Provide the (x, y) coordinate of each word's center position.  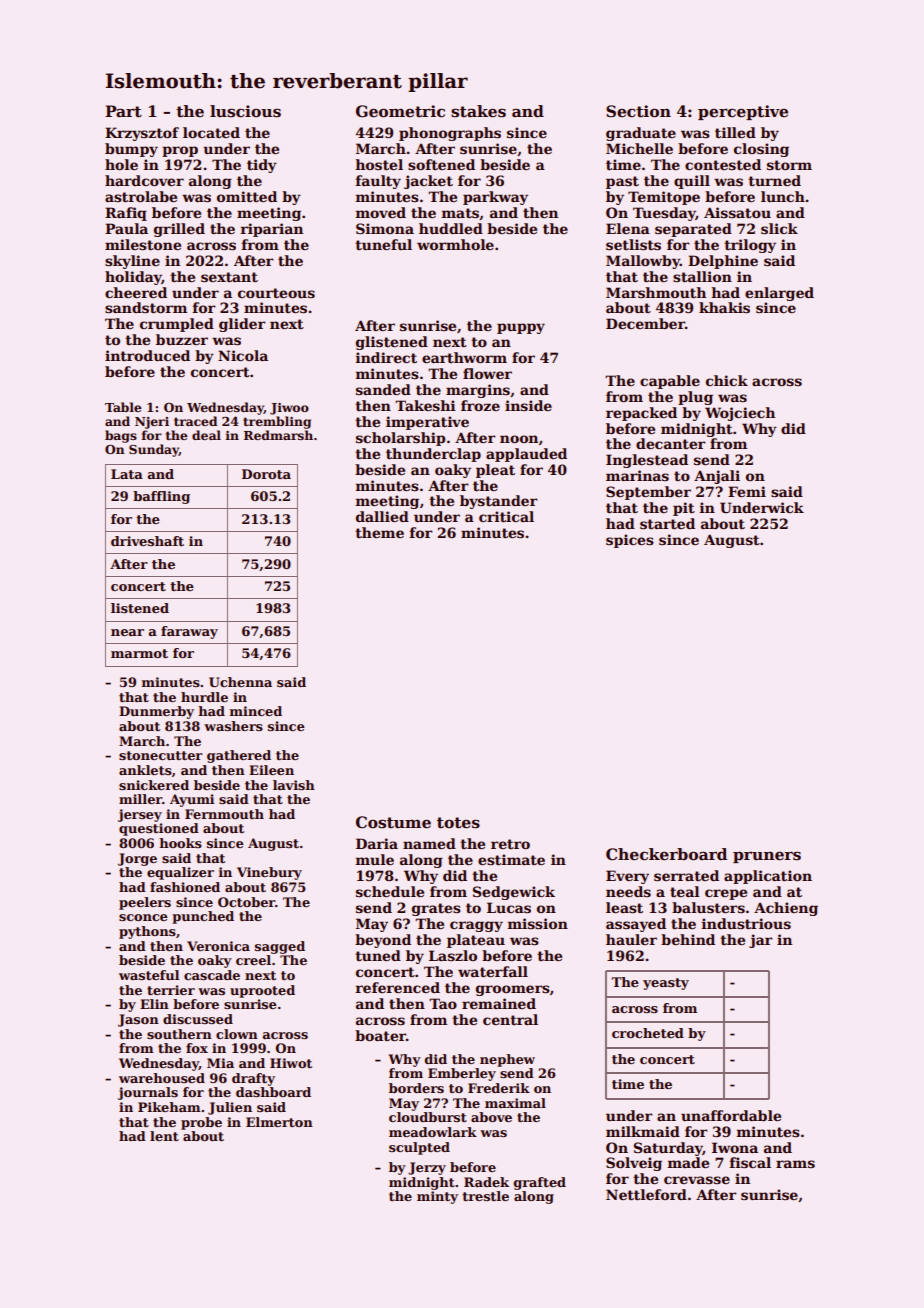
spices (630, 541)
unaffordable (731, 1115)
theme (379, 532)
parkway (495, 198)
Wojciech (740, 414)
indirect (386, 357)
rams (795, 1164)
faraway (189, 632)
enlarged (779, 294)
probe (201, 1123)
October (246, 902)
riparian (271, 230)
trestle (485, 1196)
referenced (397, 987)
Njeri (152, 423)
